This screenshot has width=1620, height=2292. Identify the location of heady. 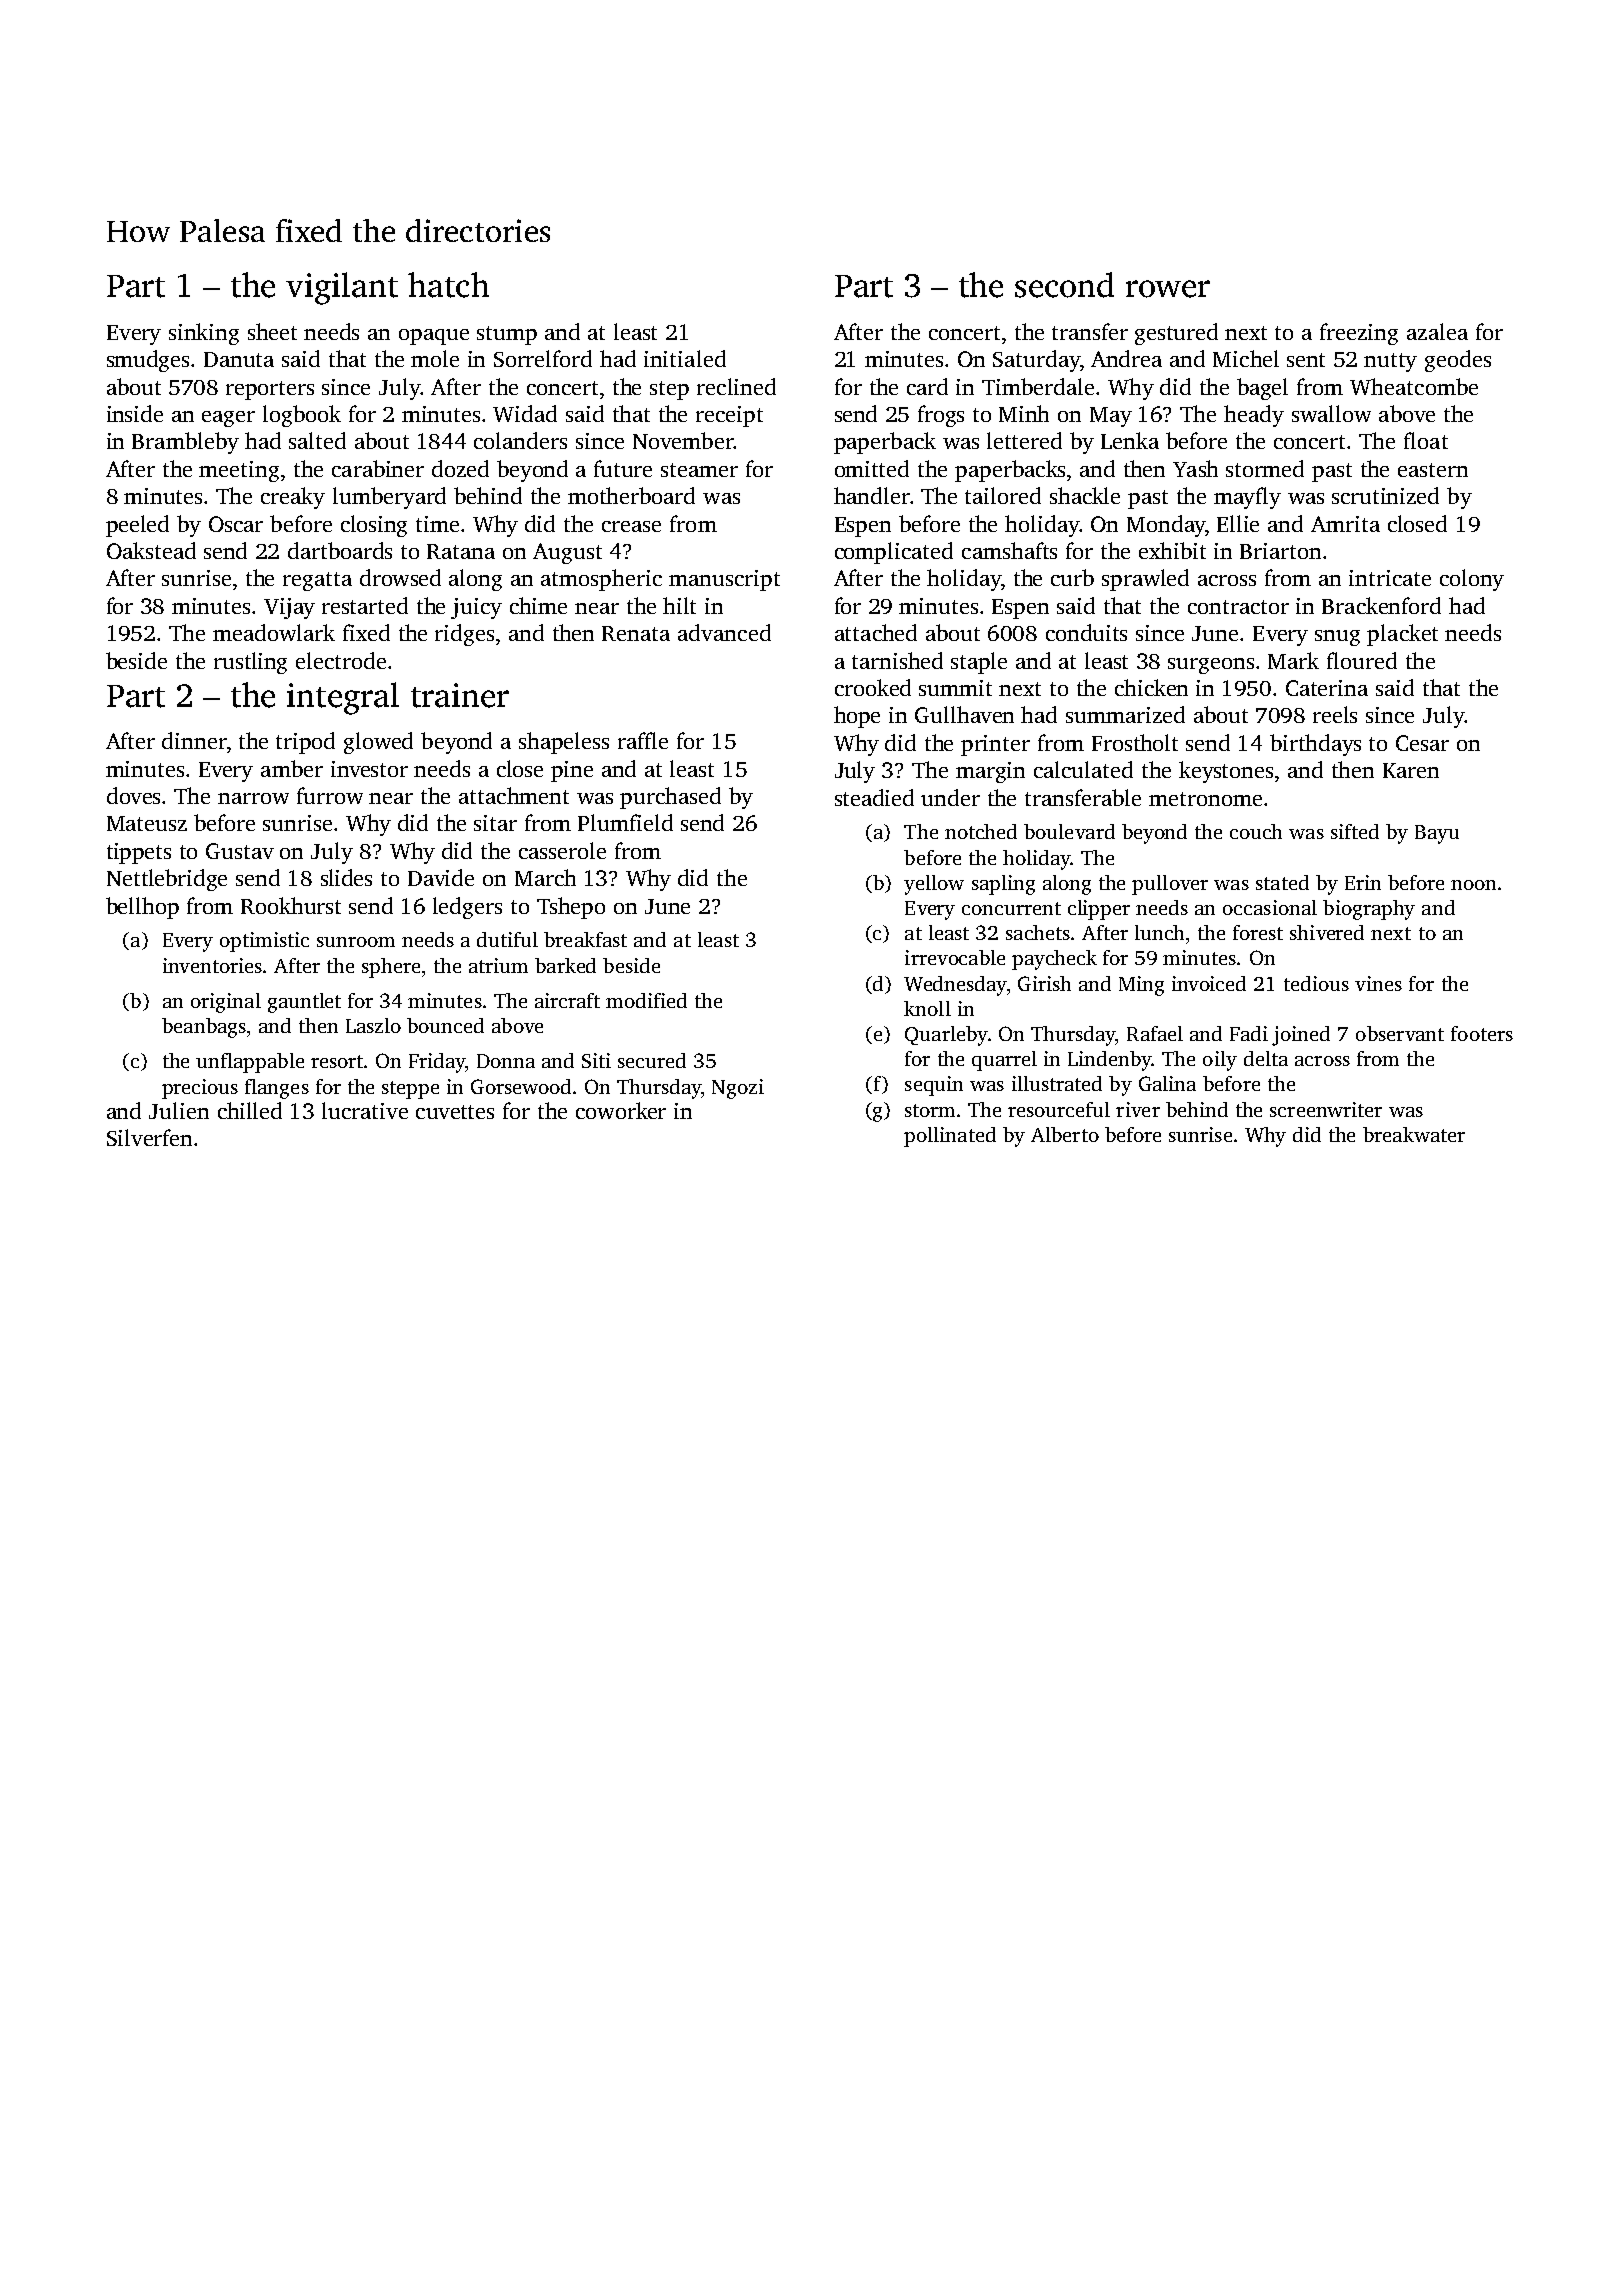
(1254, 416).
